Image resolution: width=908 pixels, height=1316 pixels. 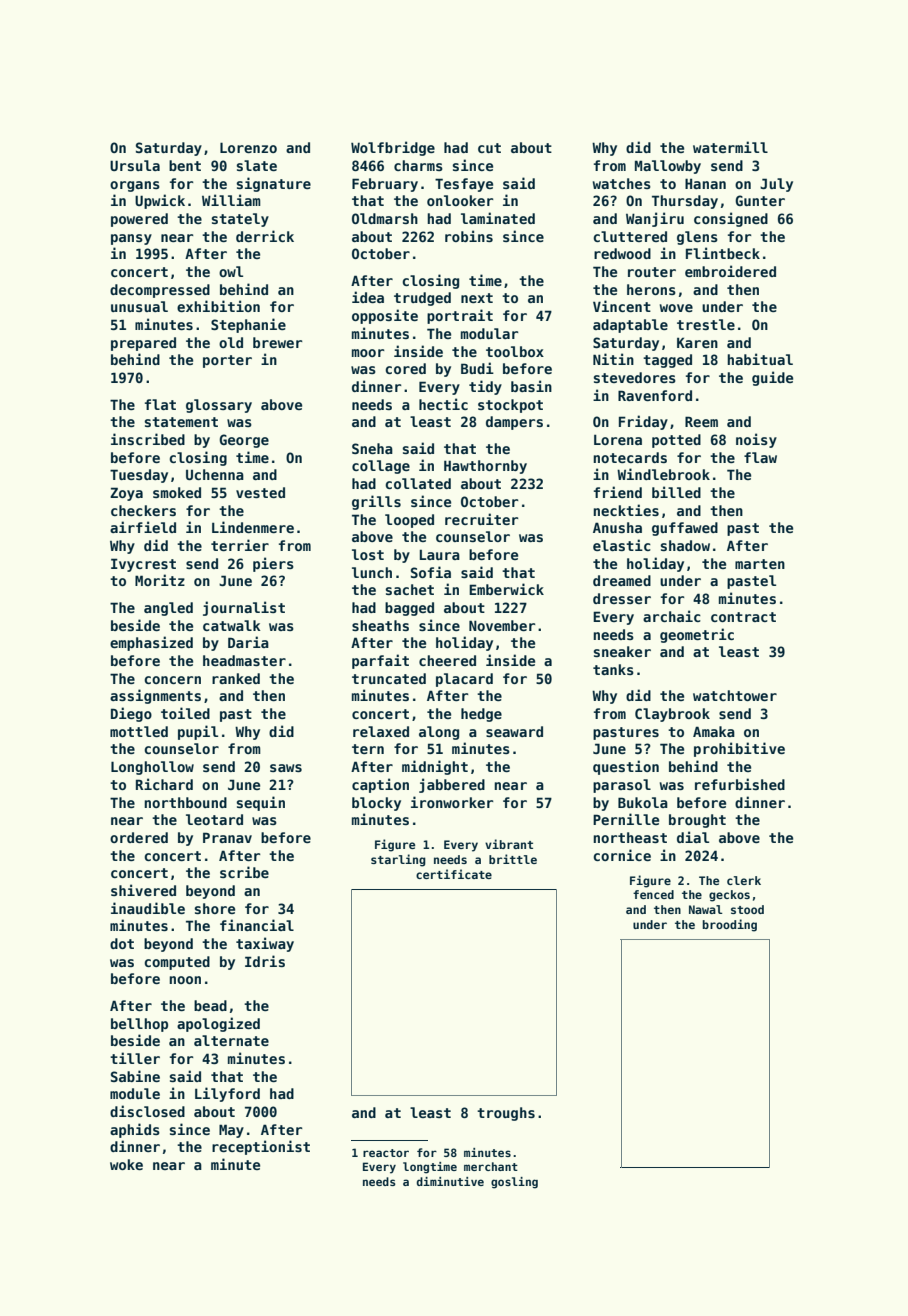 I want to click on pansy, so click(x=131, y=239).
